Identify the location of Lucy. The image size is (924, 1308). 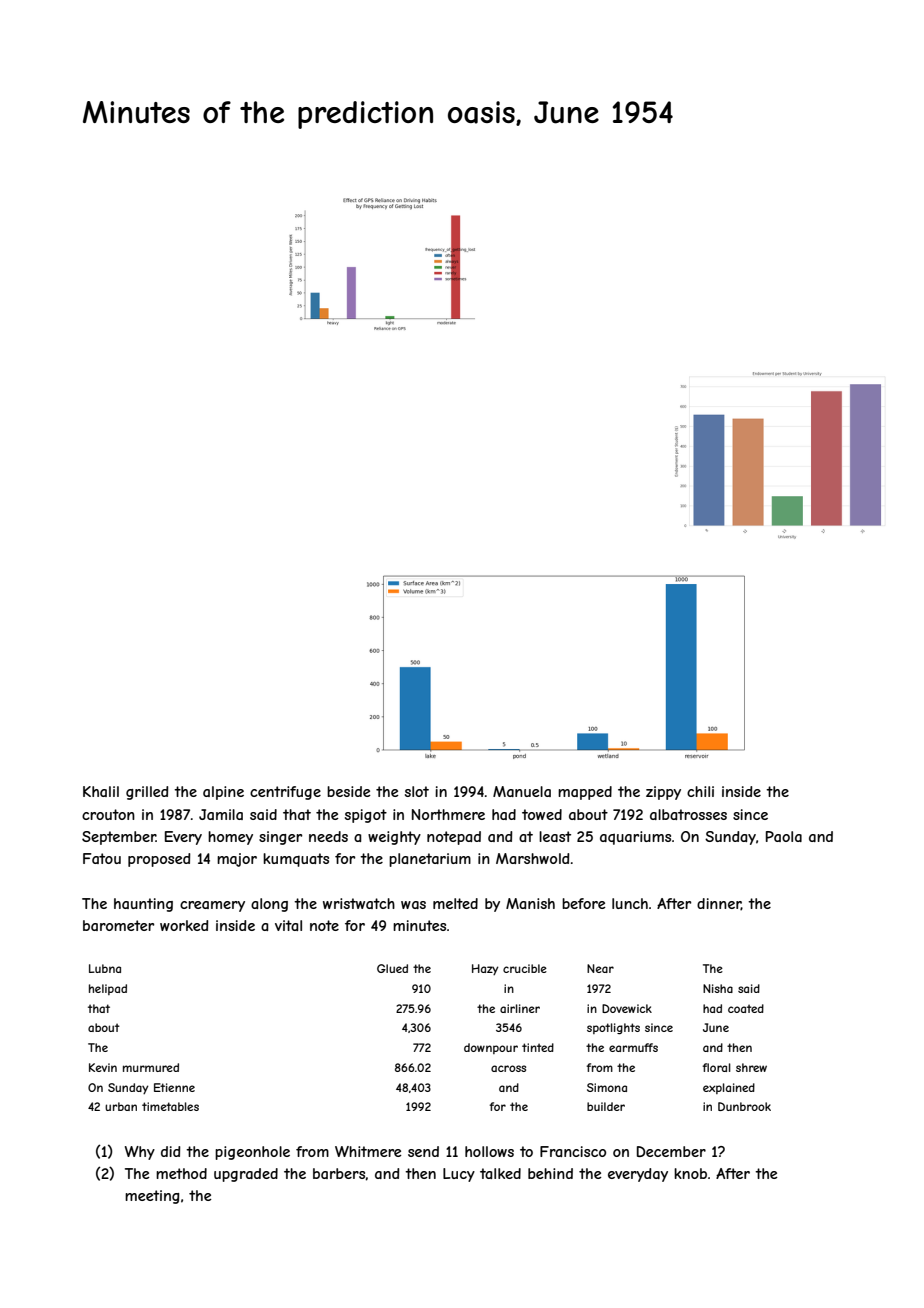
(459, 1175).
